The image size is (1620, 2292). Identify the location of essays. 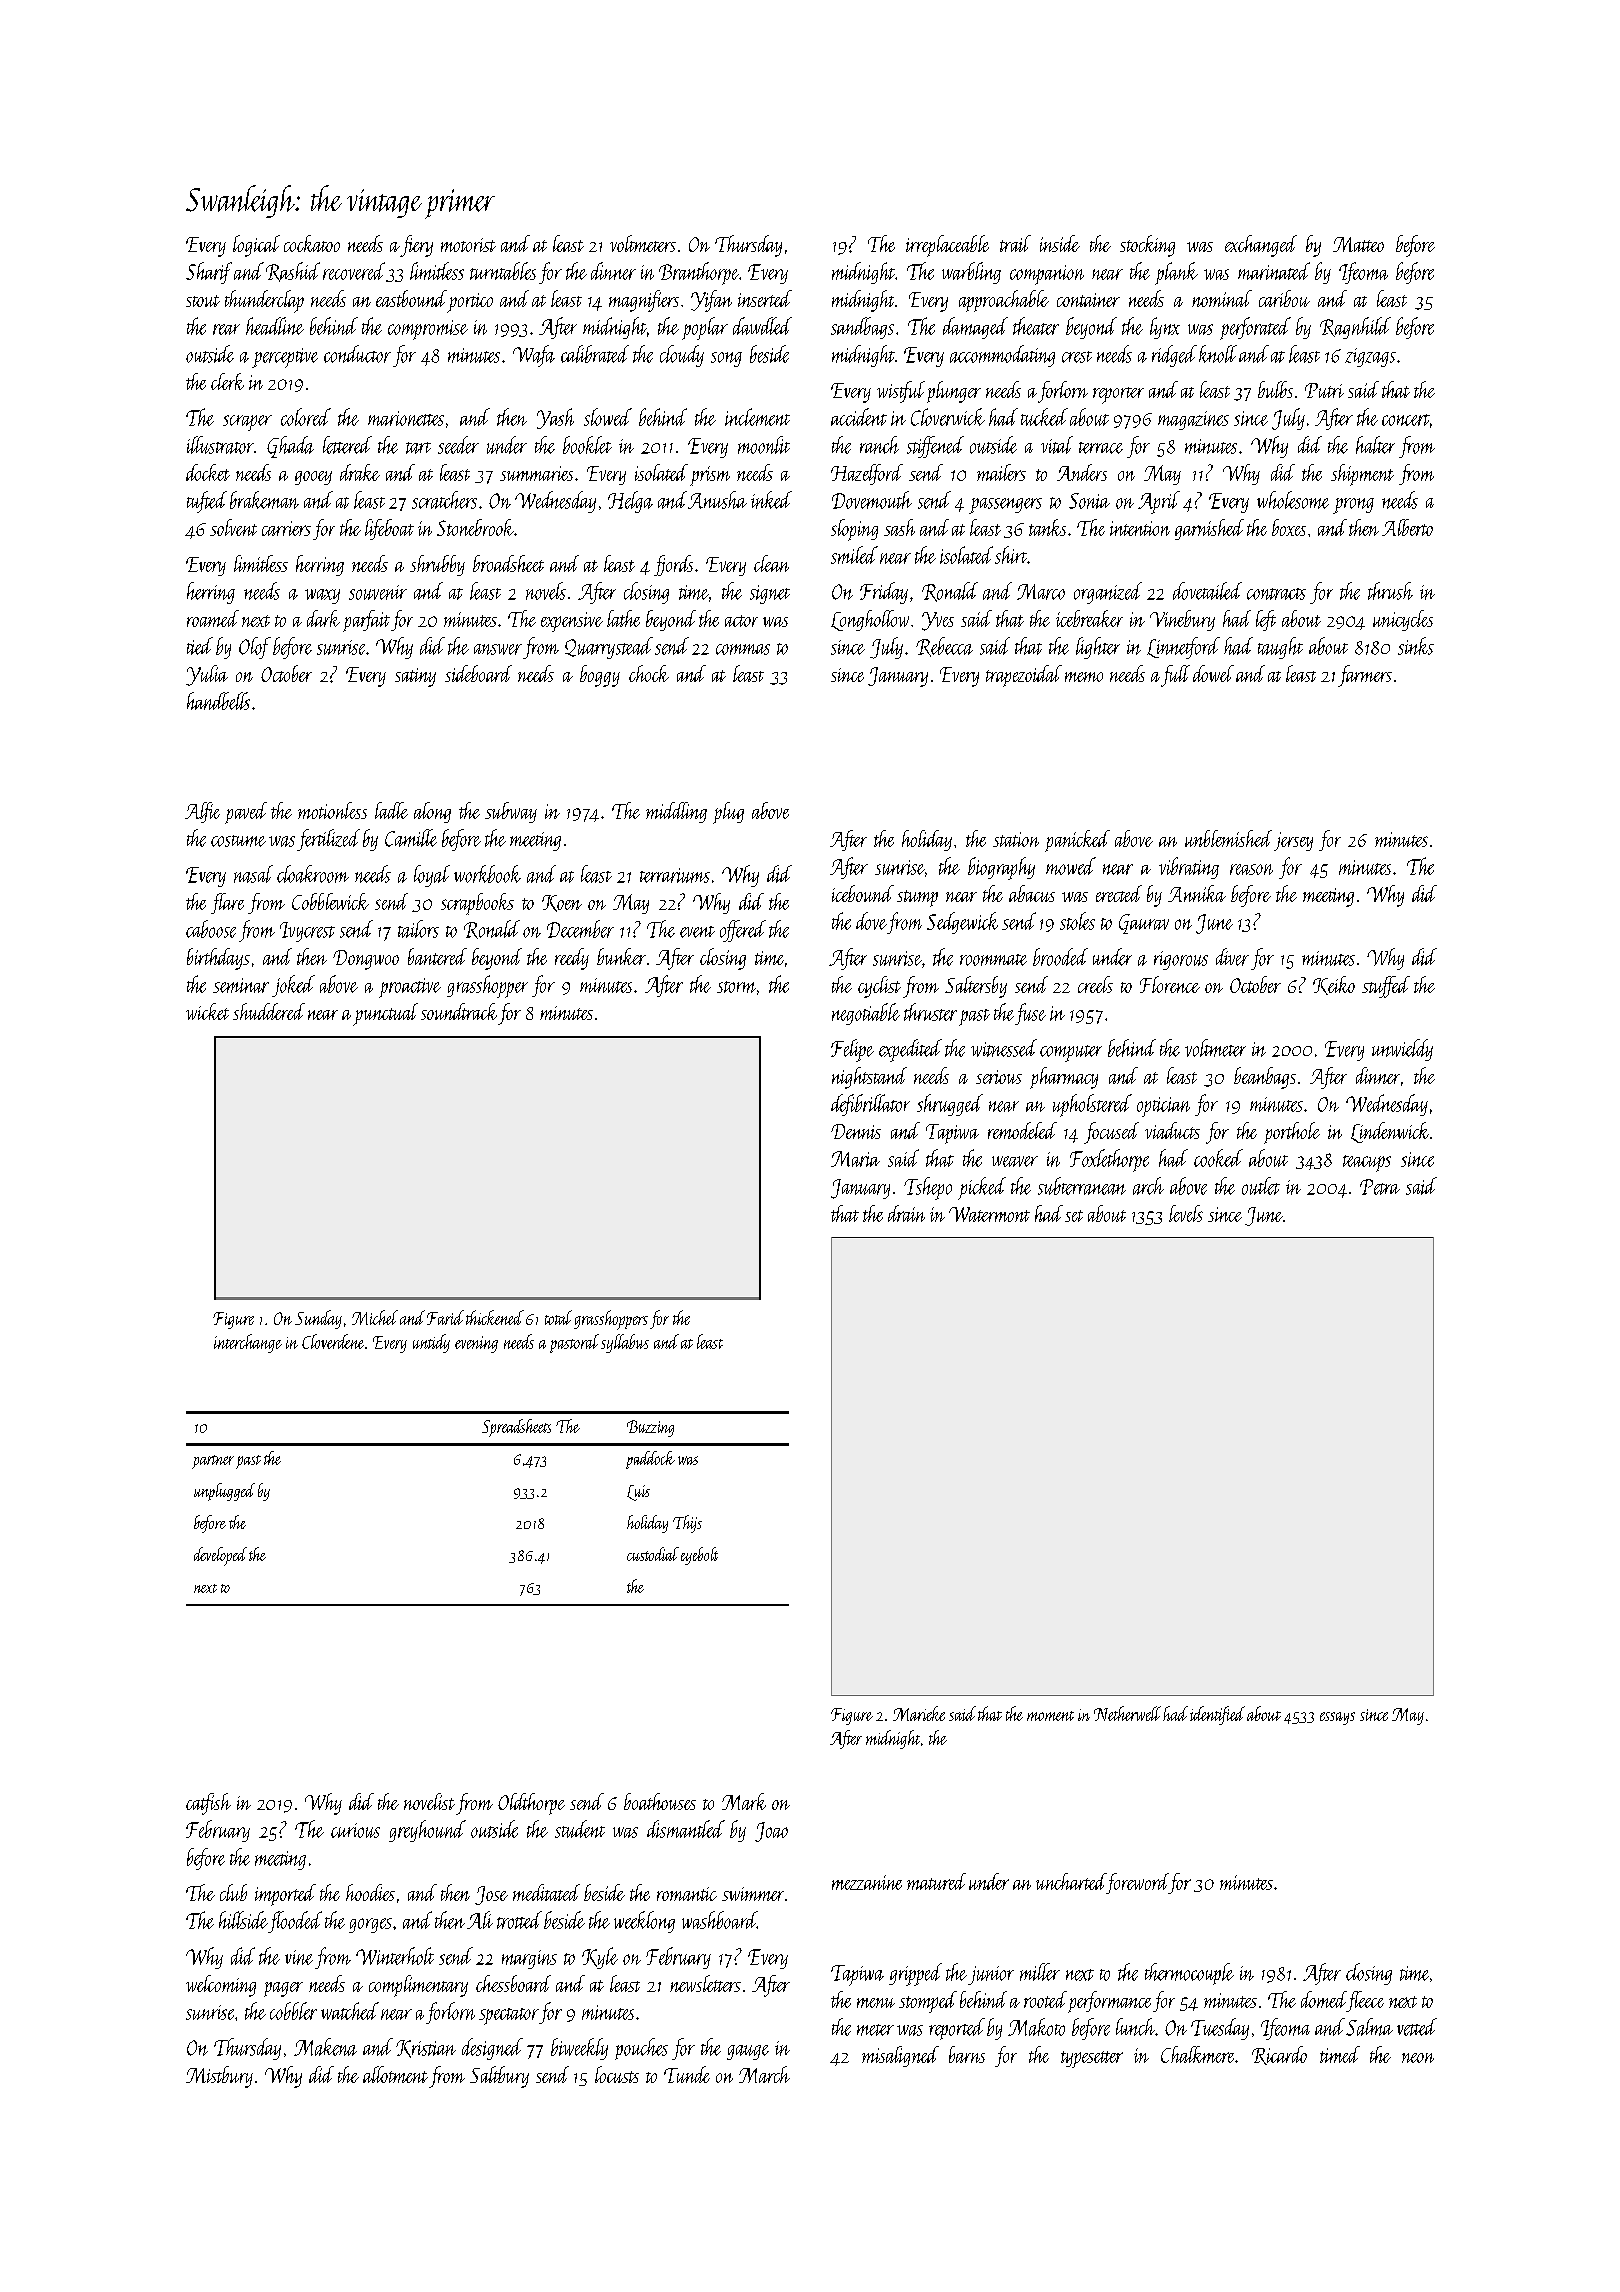
(1337, 1718).
